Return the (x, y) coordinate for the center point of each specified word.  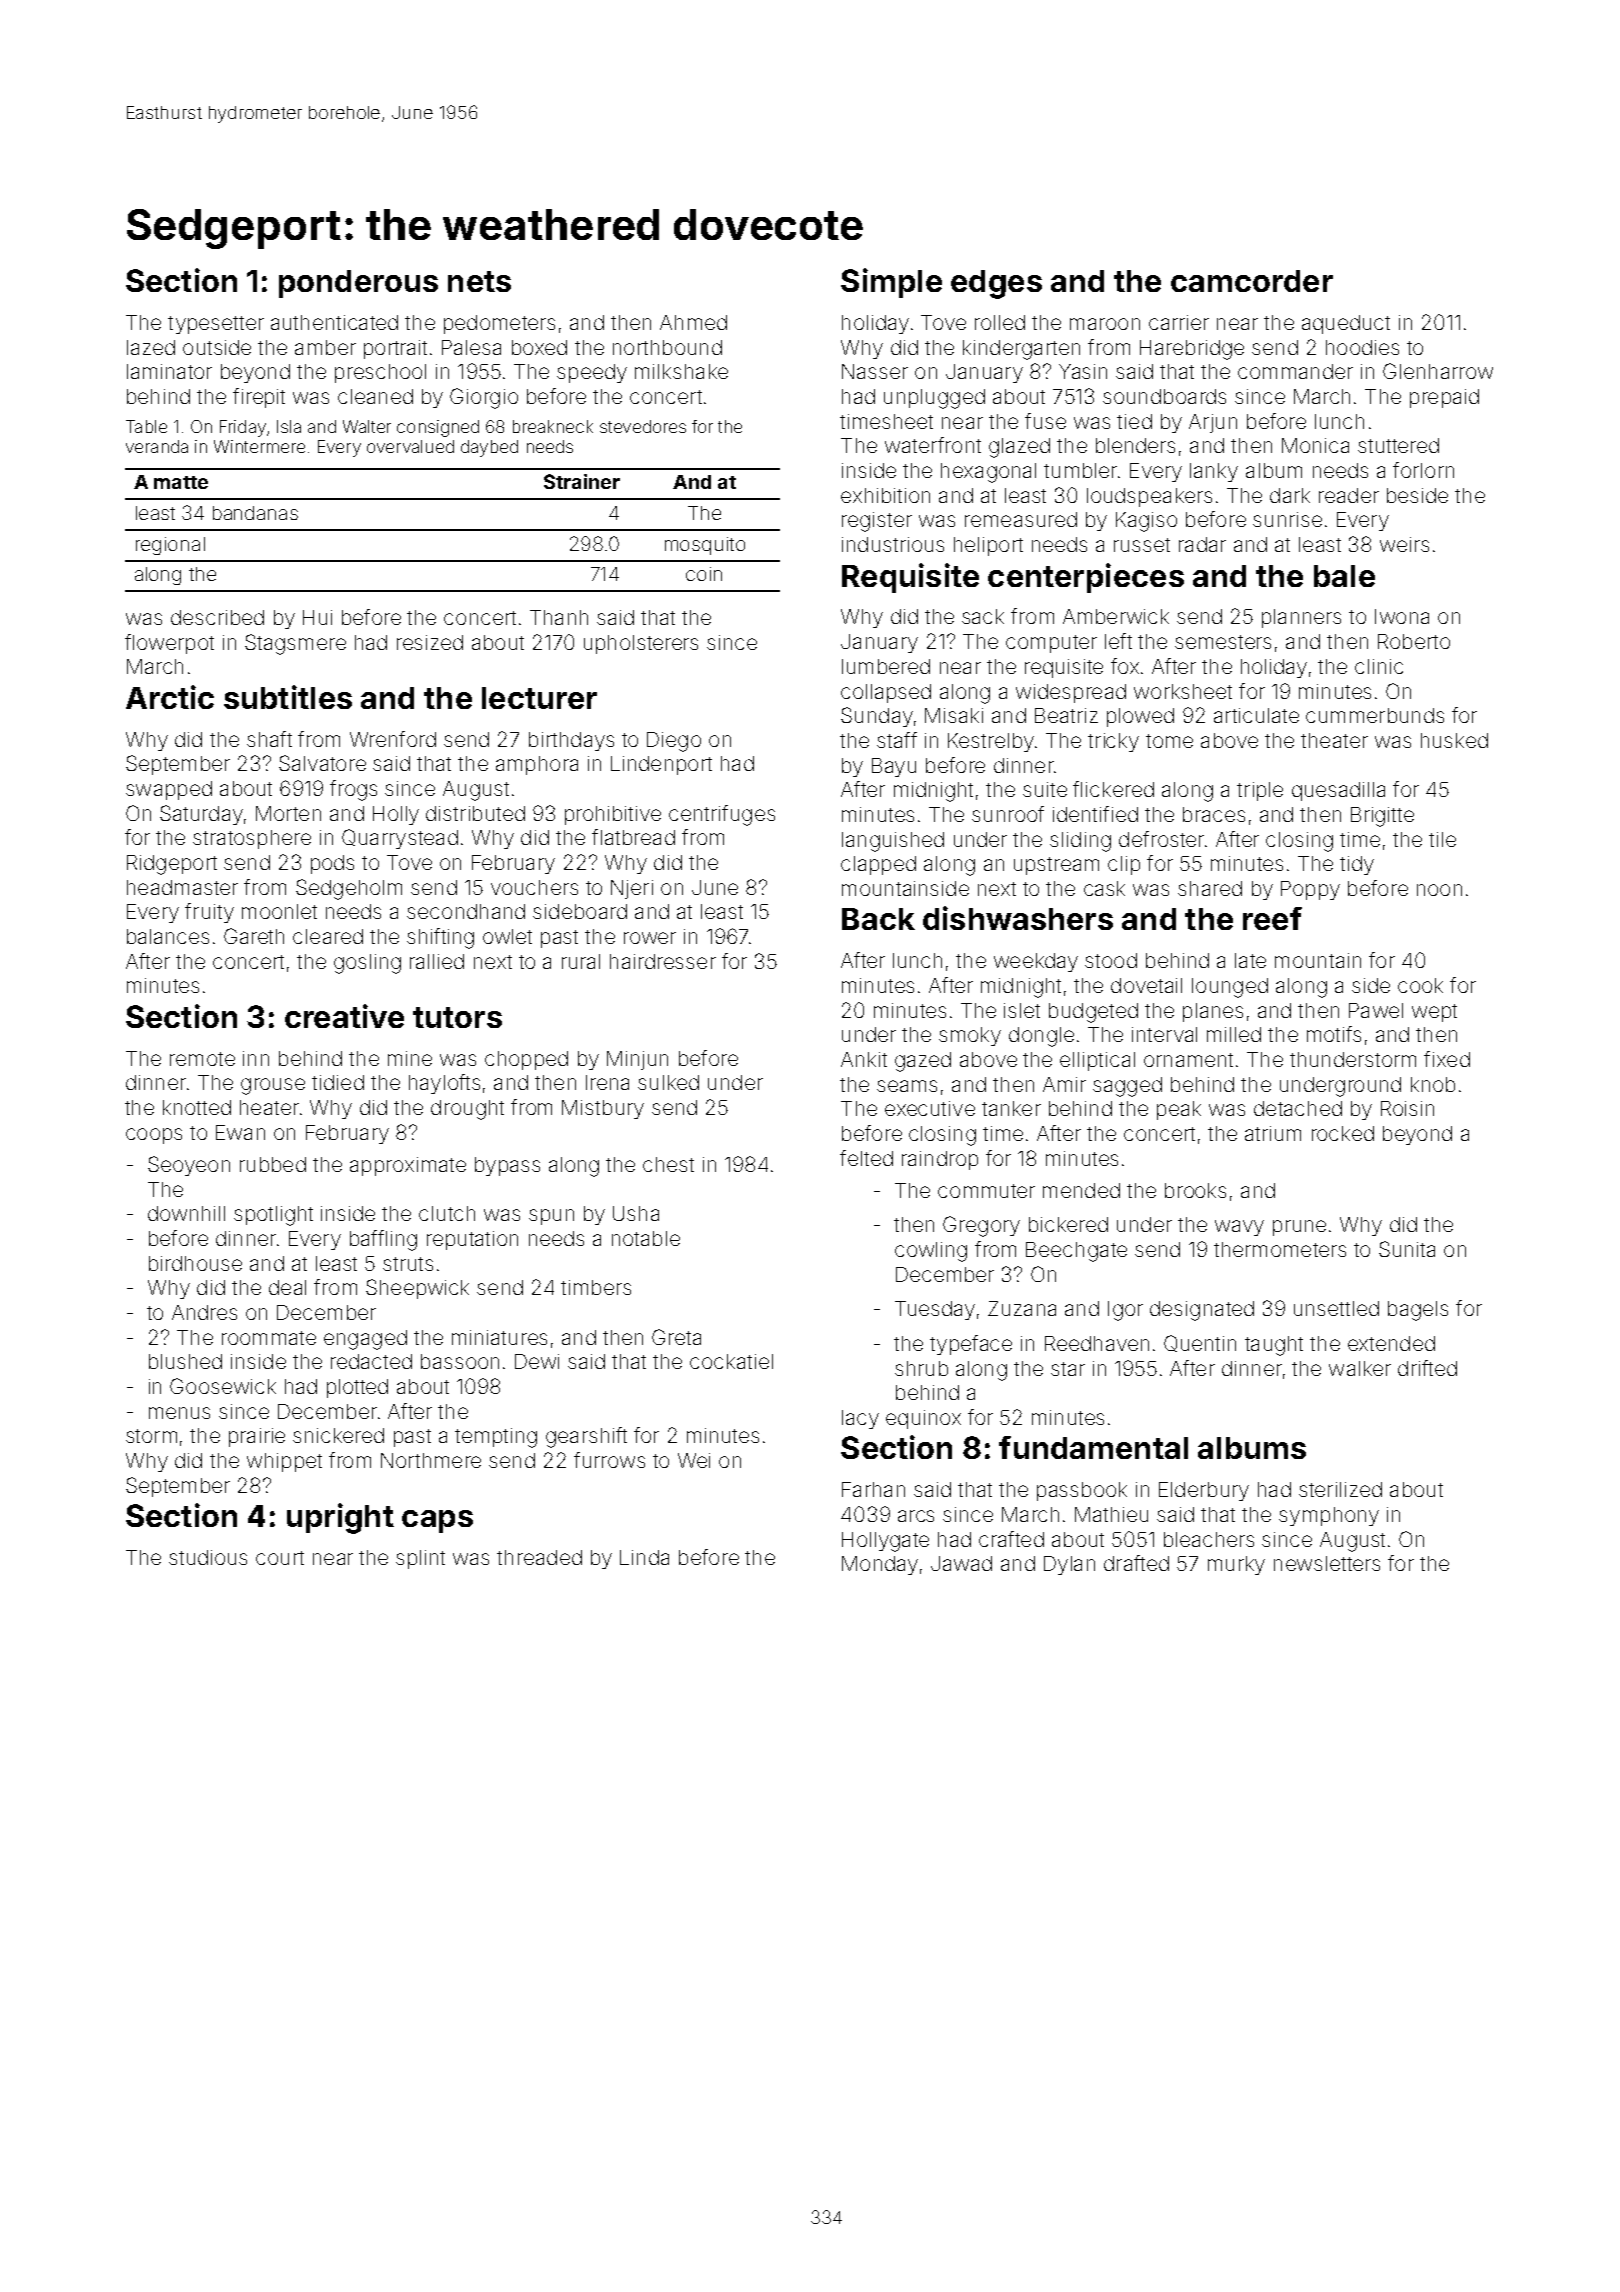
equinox (923, 1419)
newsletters (1327, 1563)
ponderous (358, 284)
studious (208, 1557)
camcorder (1252, 281)
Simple (891, 283)
